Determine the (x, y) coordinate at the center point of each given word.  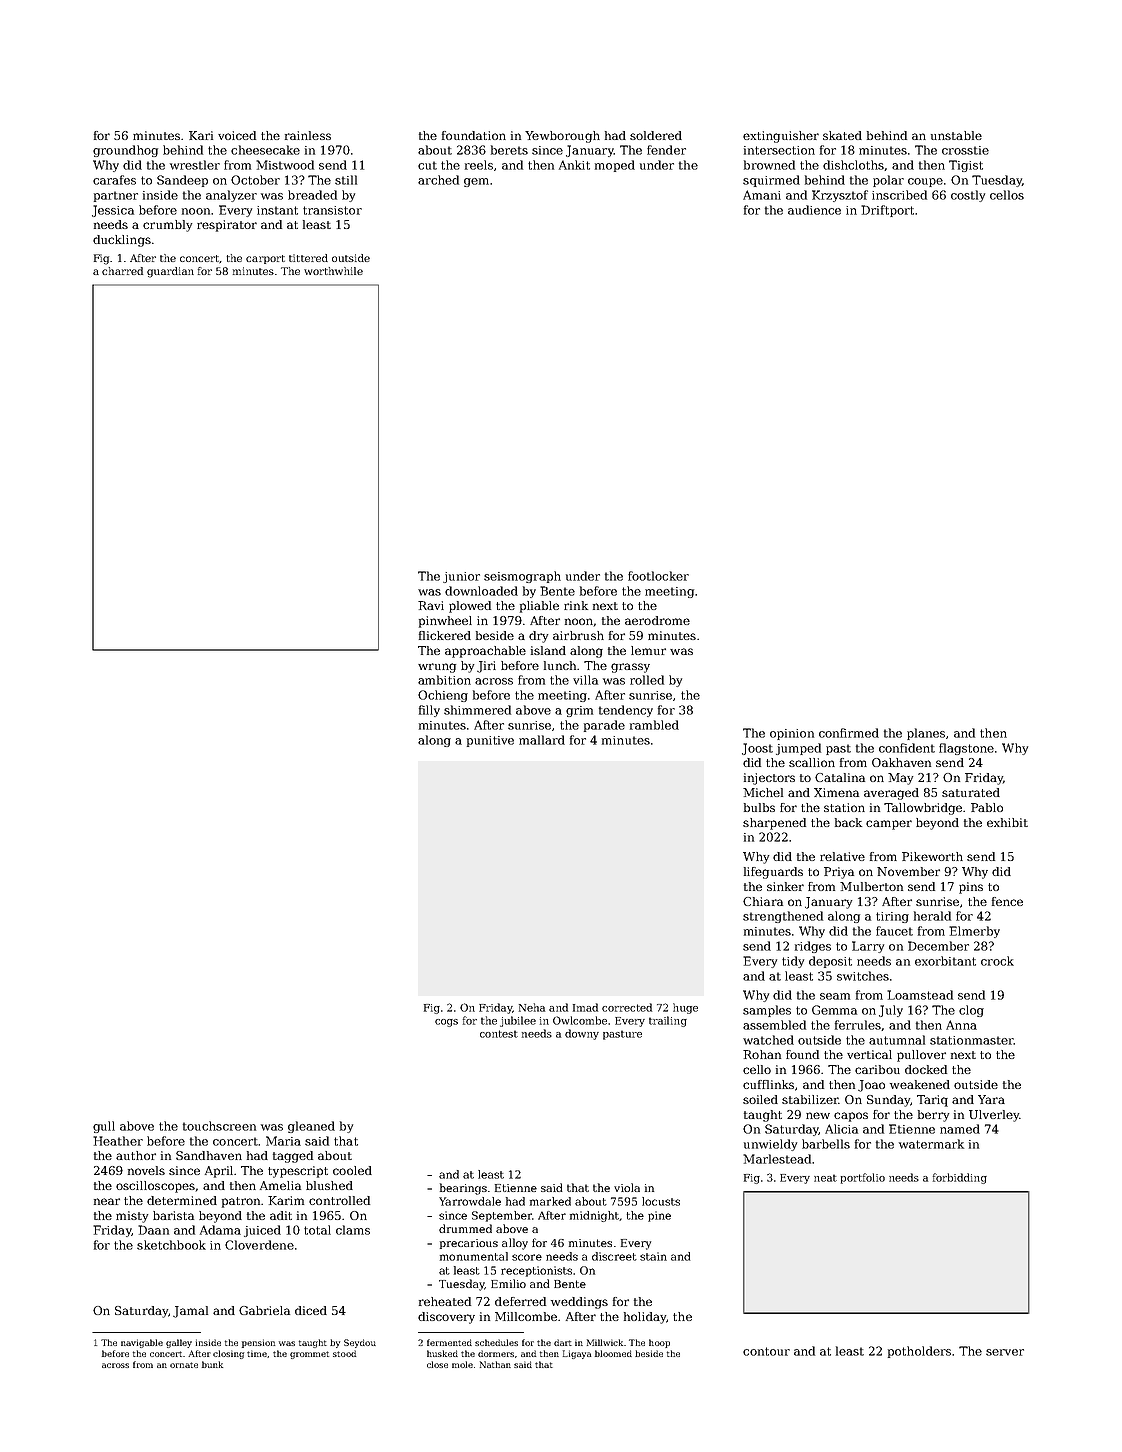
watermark (931, 1144)
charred (122, 271)
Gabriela (264, 1310)
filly (429, 711)
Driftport (887, 211)
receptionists (536, 1271)
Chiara (763, 901)
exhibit (1007, 822)
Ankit (574, 165)
